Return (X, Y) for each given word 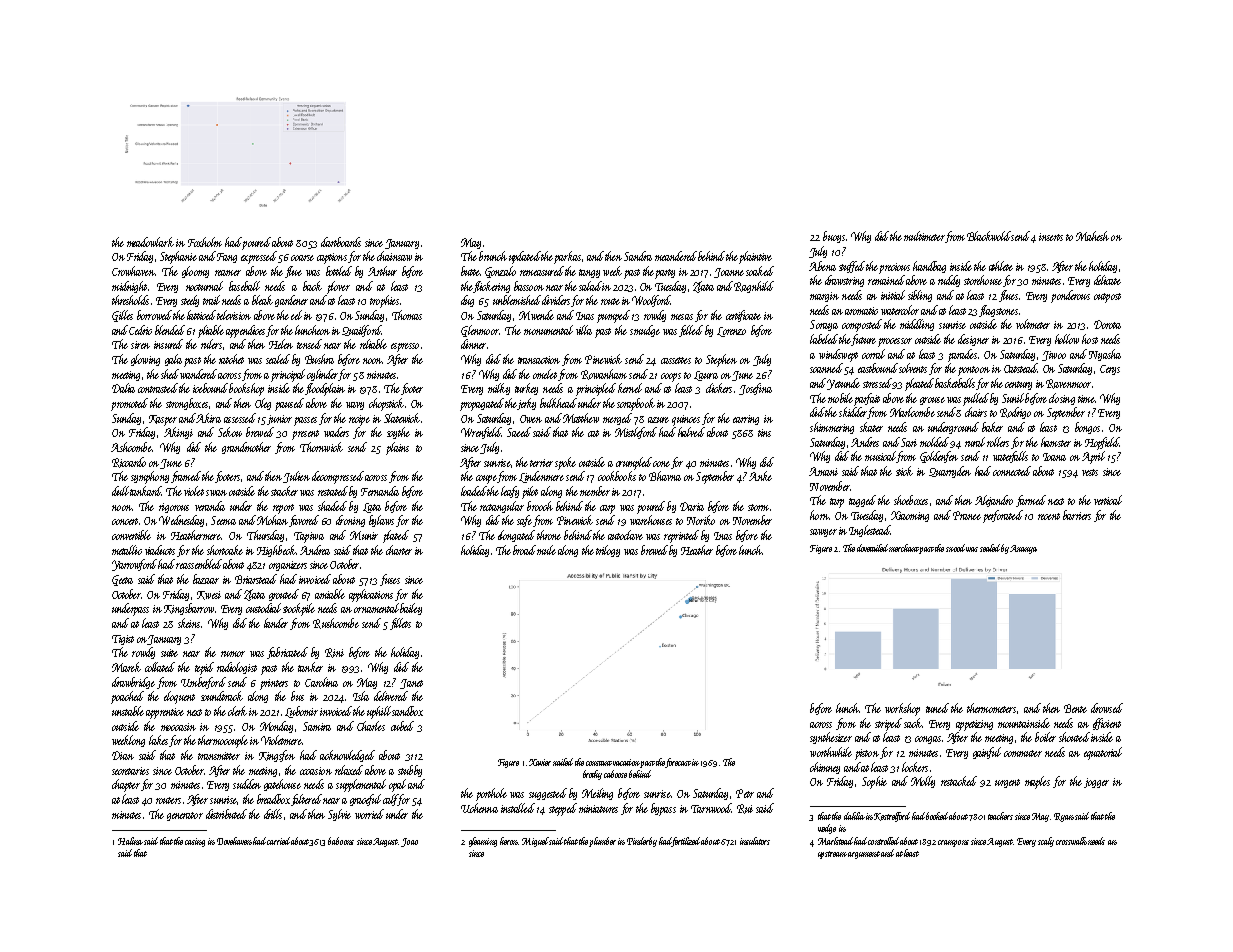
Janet (411, 684)
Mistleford (636, 433)
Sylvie (339, 815)
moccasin (178, 727)
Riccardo (129, 462)
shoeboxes (911, 500)
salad (590, 286)
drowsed (1107, 708)
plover (338, 287)
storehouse (983, 280)
